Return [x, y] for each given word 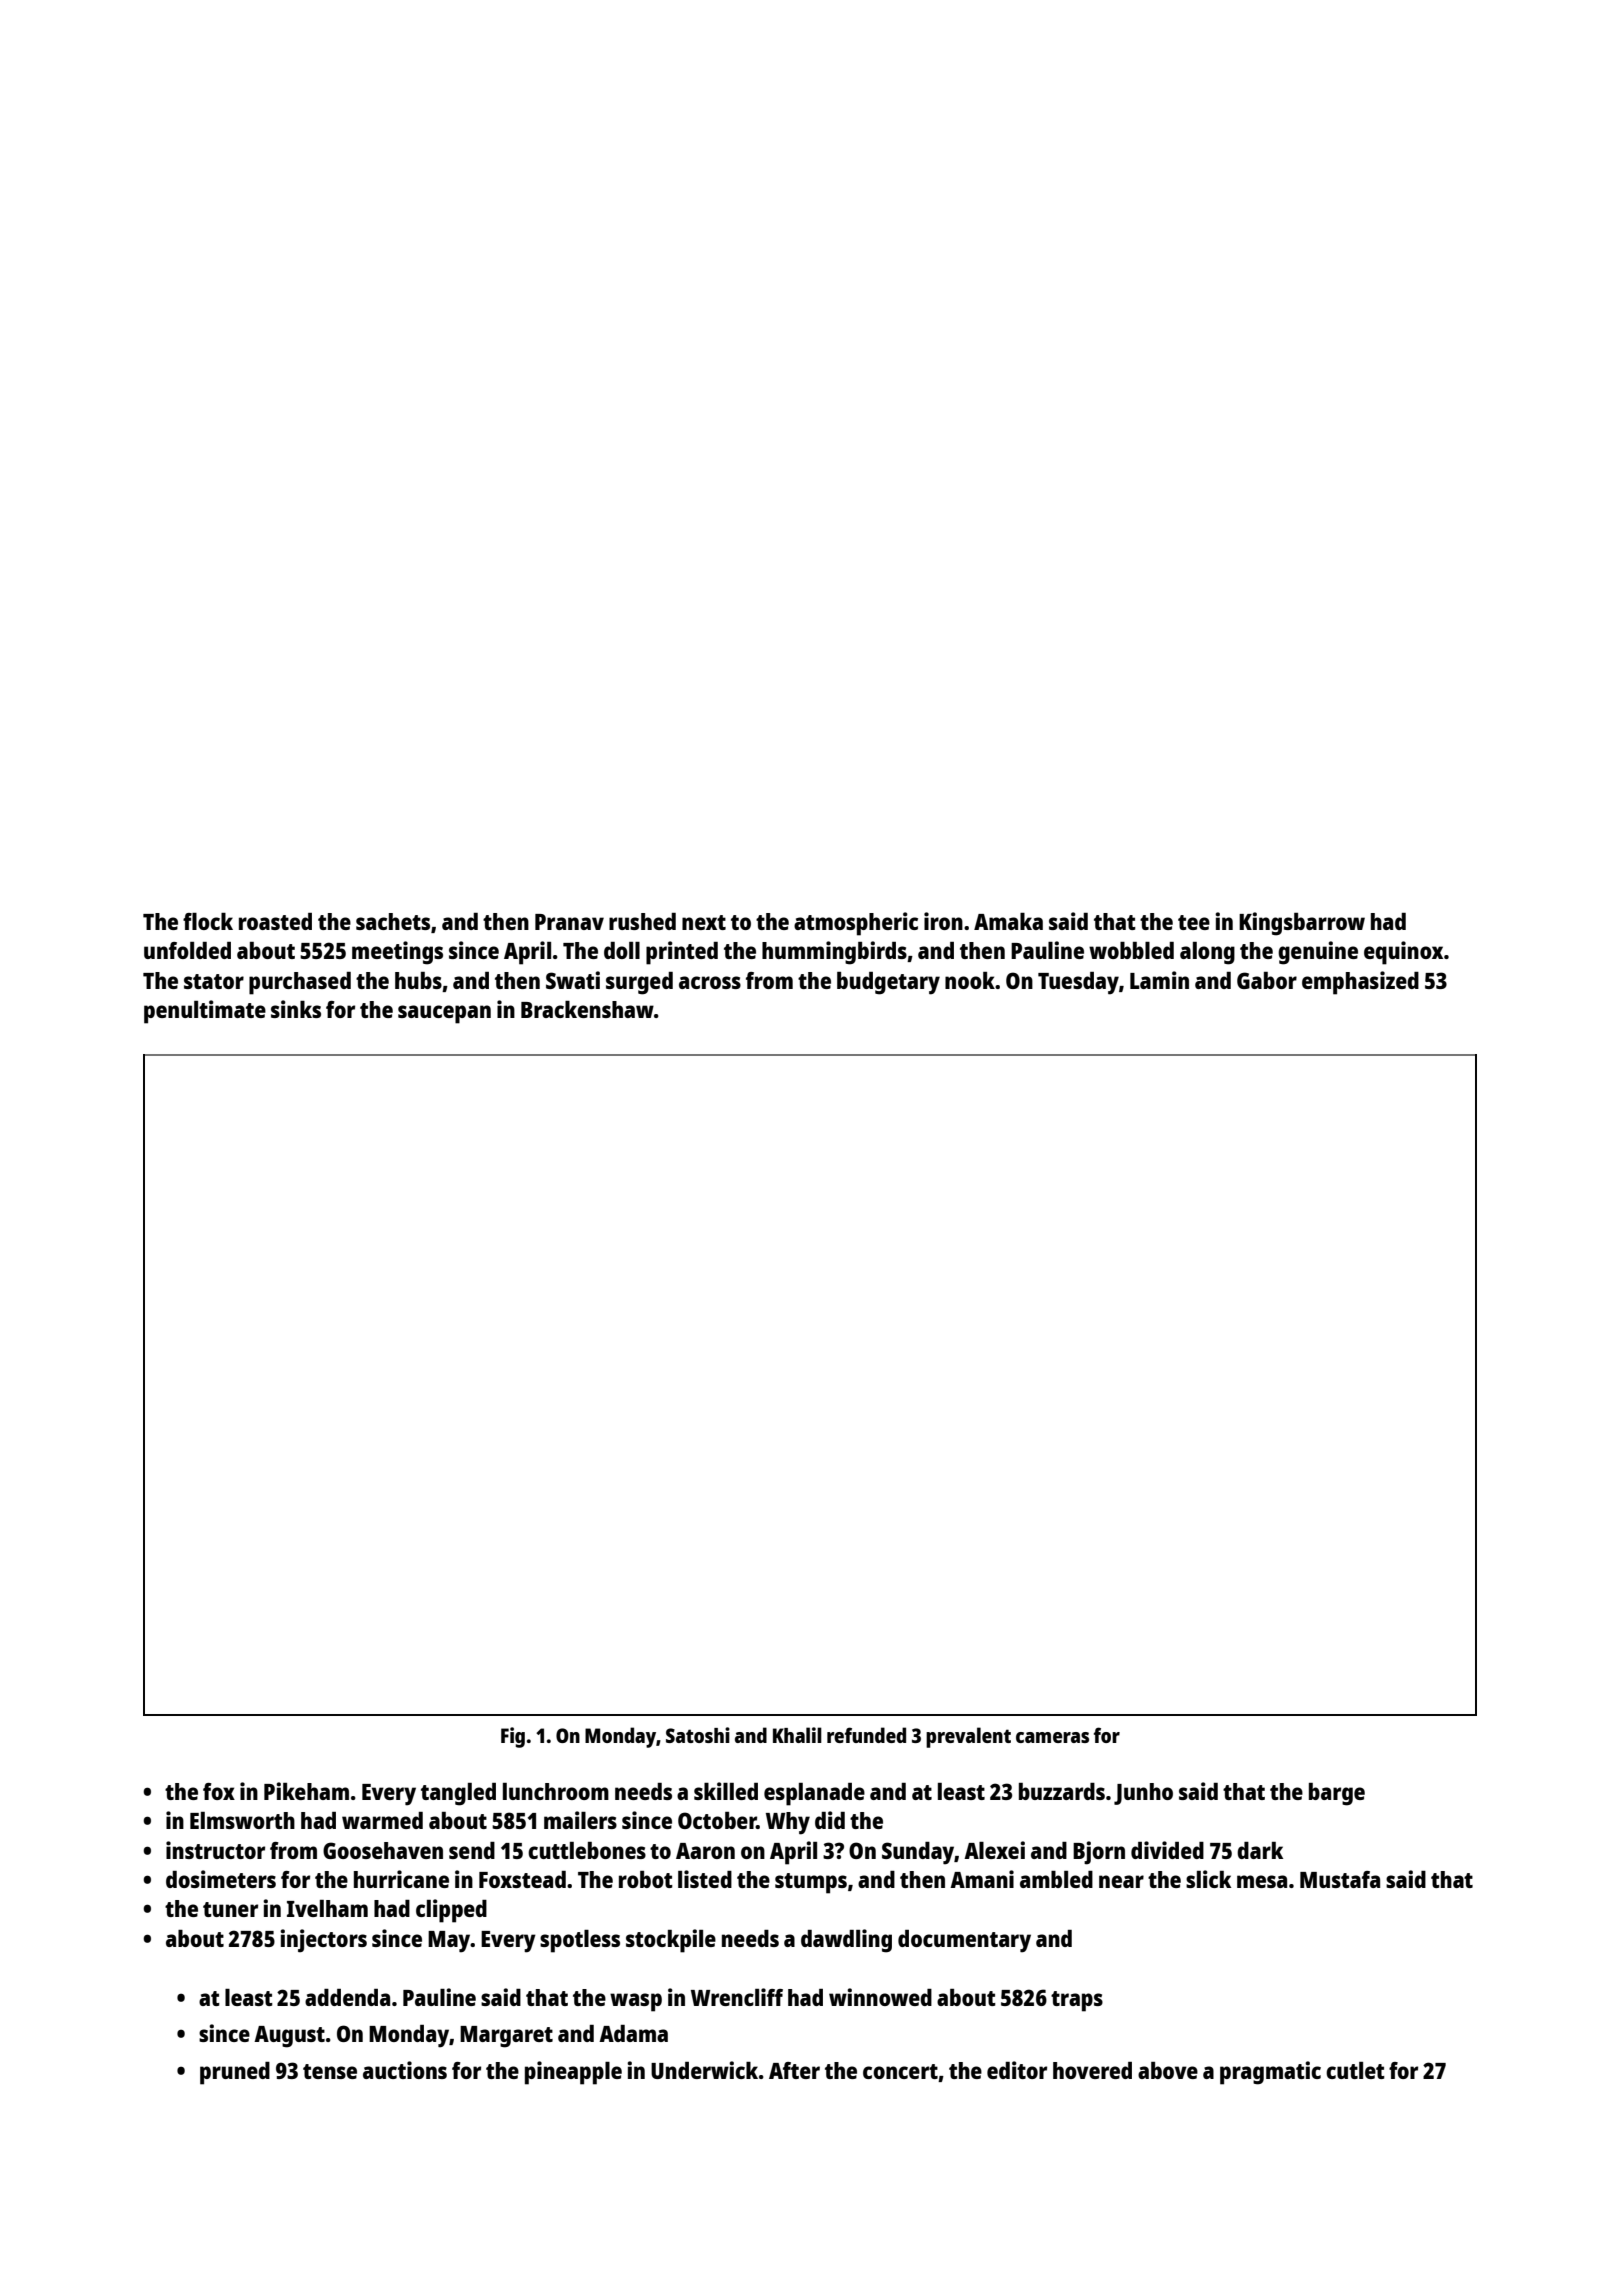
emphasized [1360, 983]
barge [1337, 1794]
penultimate [205, 1012]
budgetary [888, 983]
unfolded [187, 950]
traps [1077, 2001]
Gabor [1267, 980]
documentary [964, 1941]
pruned [235, 2073]
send [472, 1850]
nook [970, 980]
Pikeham [306, 1791]
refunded [866, 1735]
